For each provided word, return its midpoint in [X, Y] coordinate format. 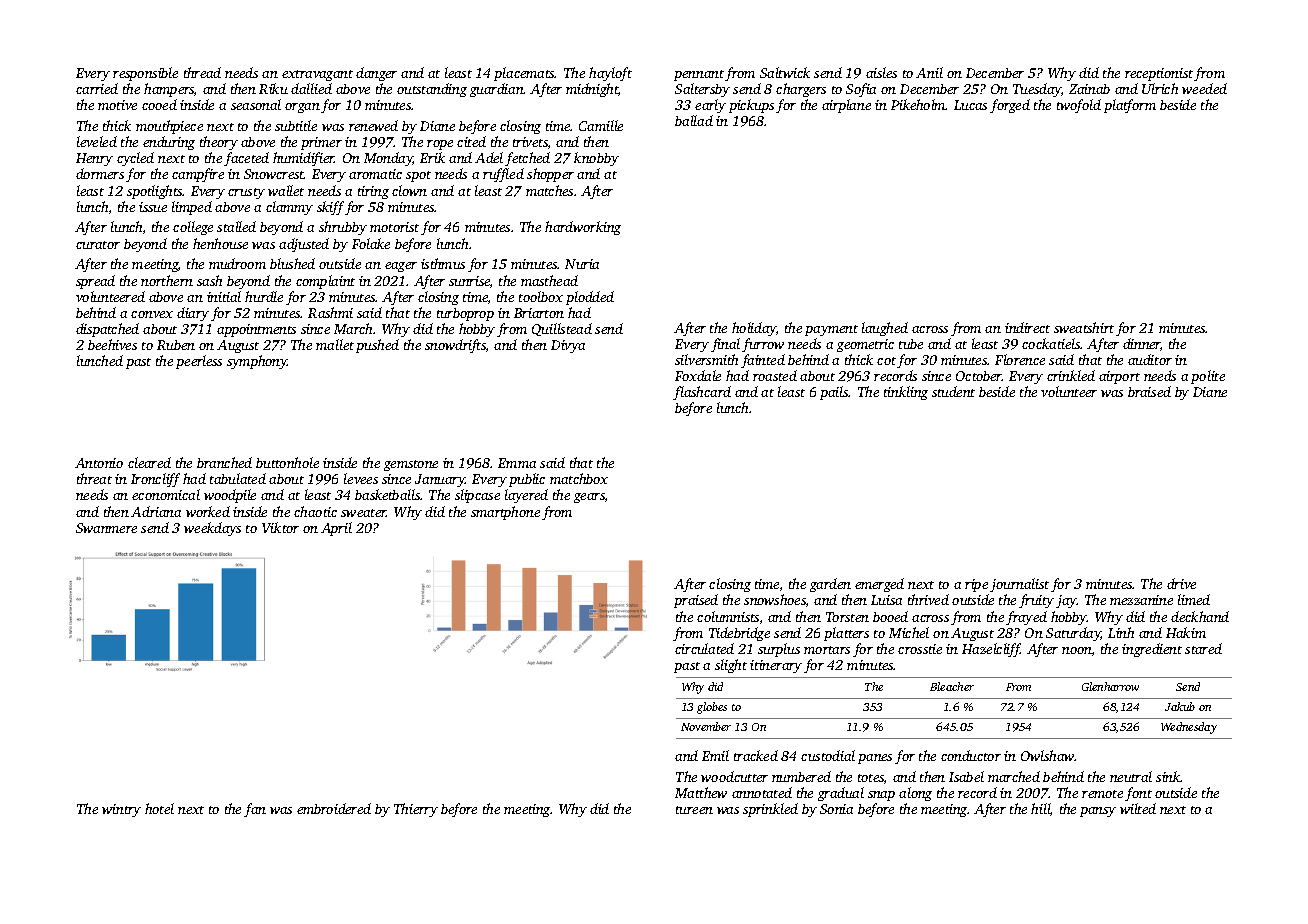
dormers [100, 173]
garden [830, 585]
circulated [704, 648]
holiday [754, 329]
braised [1149, 391]
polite [1208, 377]
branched [224, 462]
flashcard [702, 393]
